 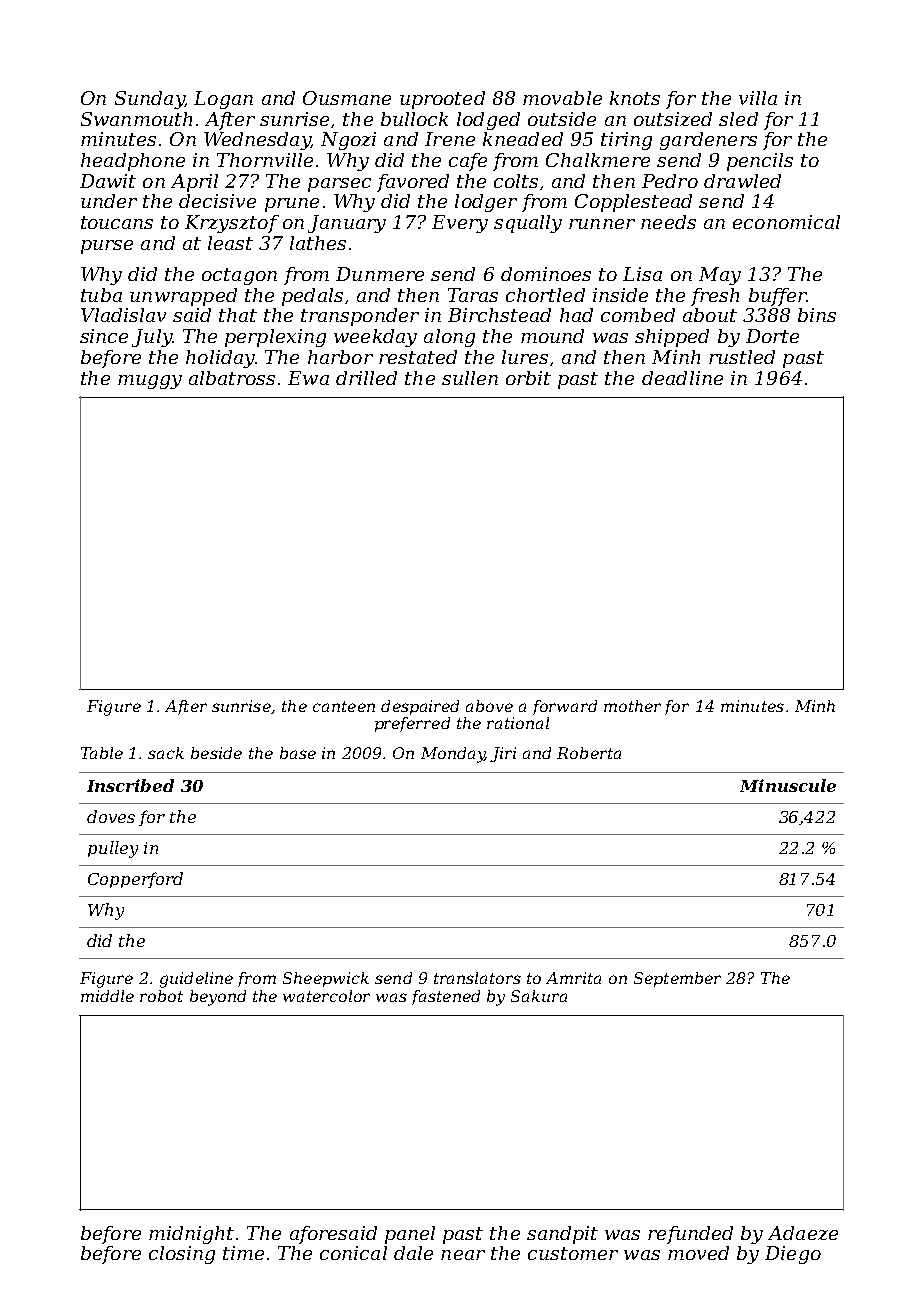 I want to click on canteen, so click(x=344, y=706).
